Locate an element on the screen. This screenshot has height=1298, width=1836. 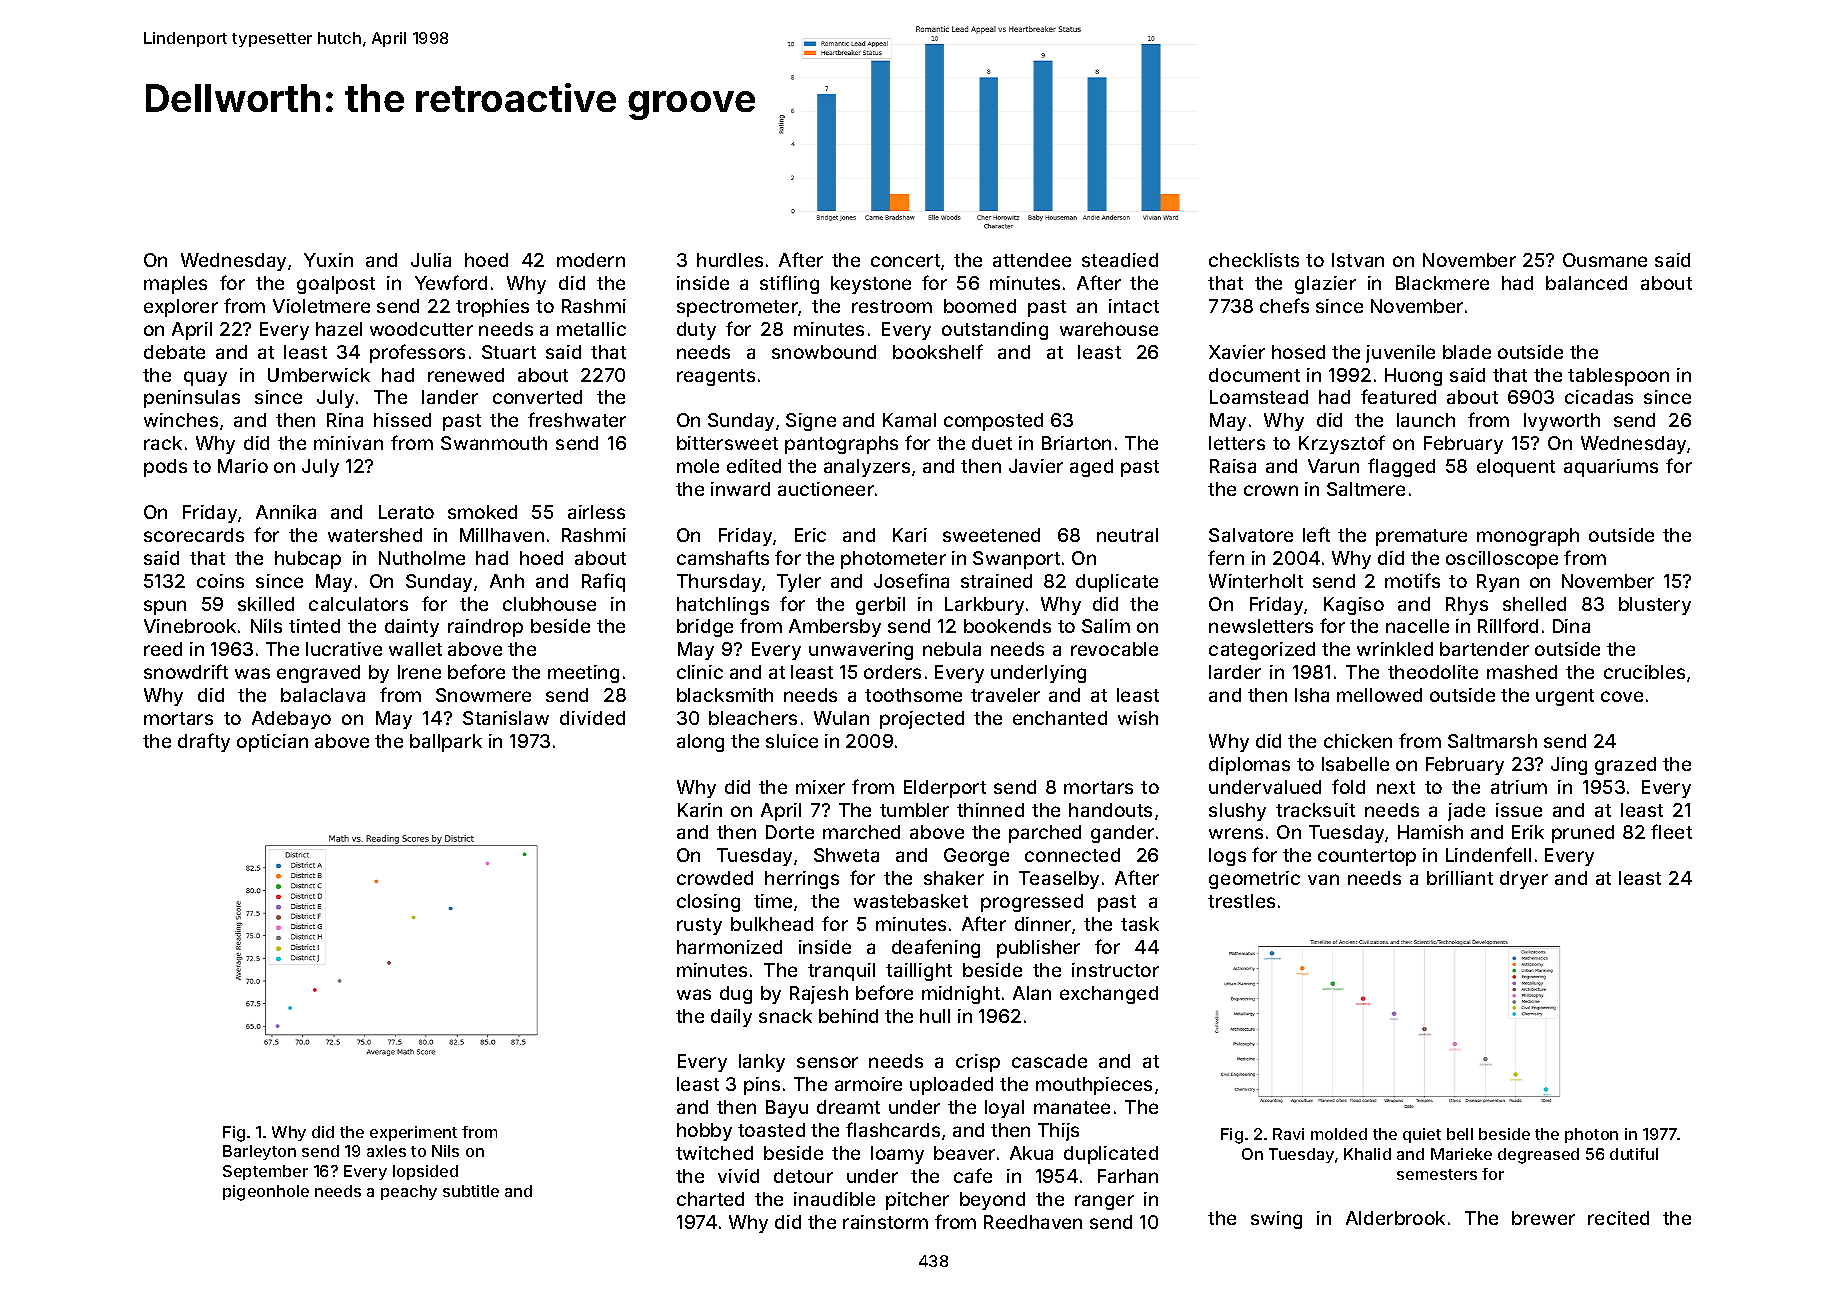
concert is located at coordinates (905, 260).
